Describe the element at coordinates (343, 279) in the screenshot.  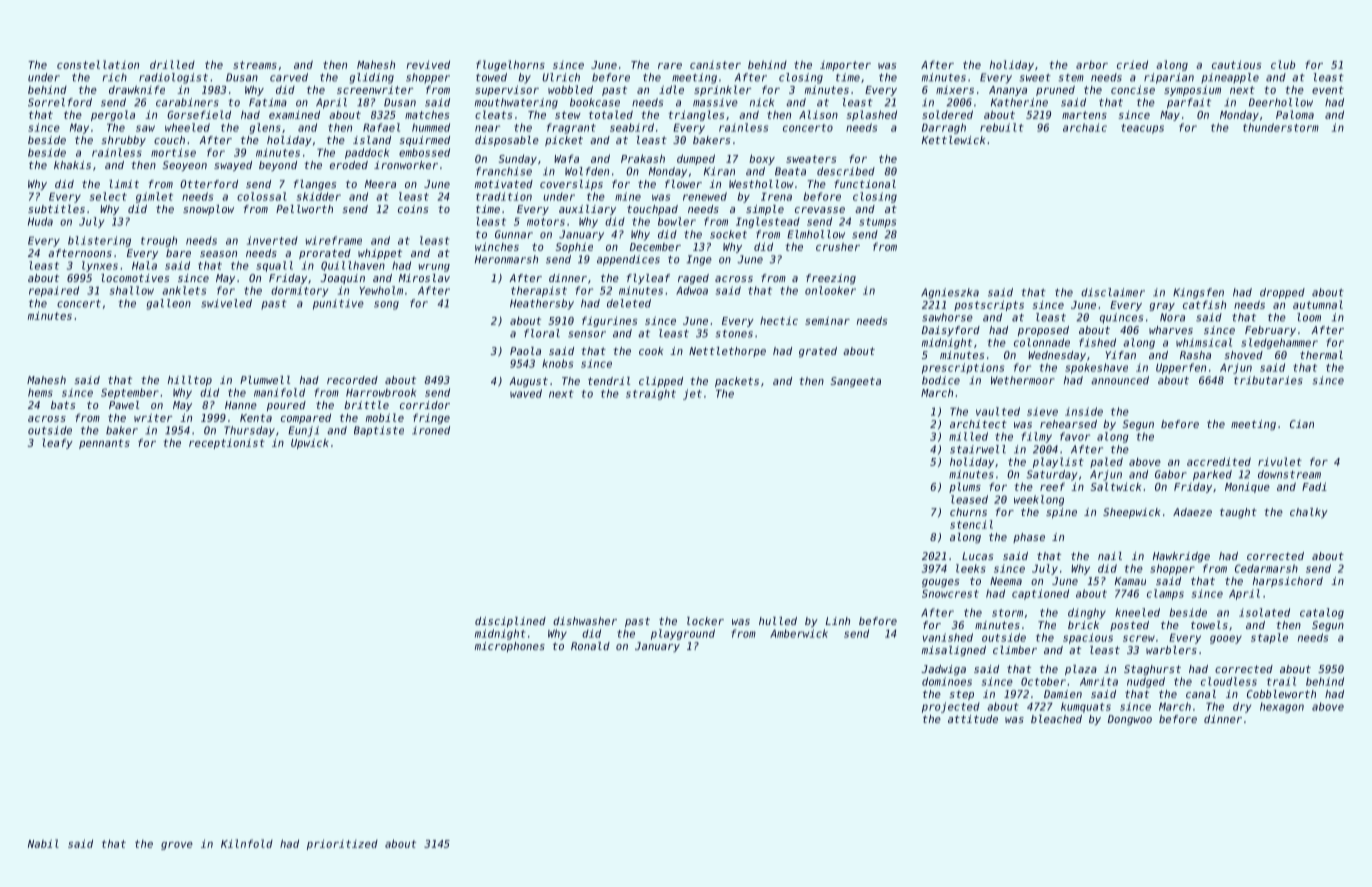
I see `Joaquin` at that location.
